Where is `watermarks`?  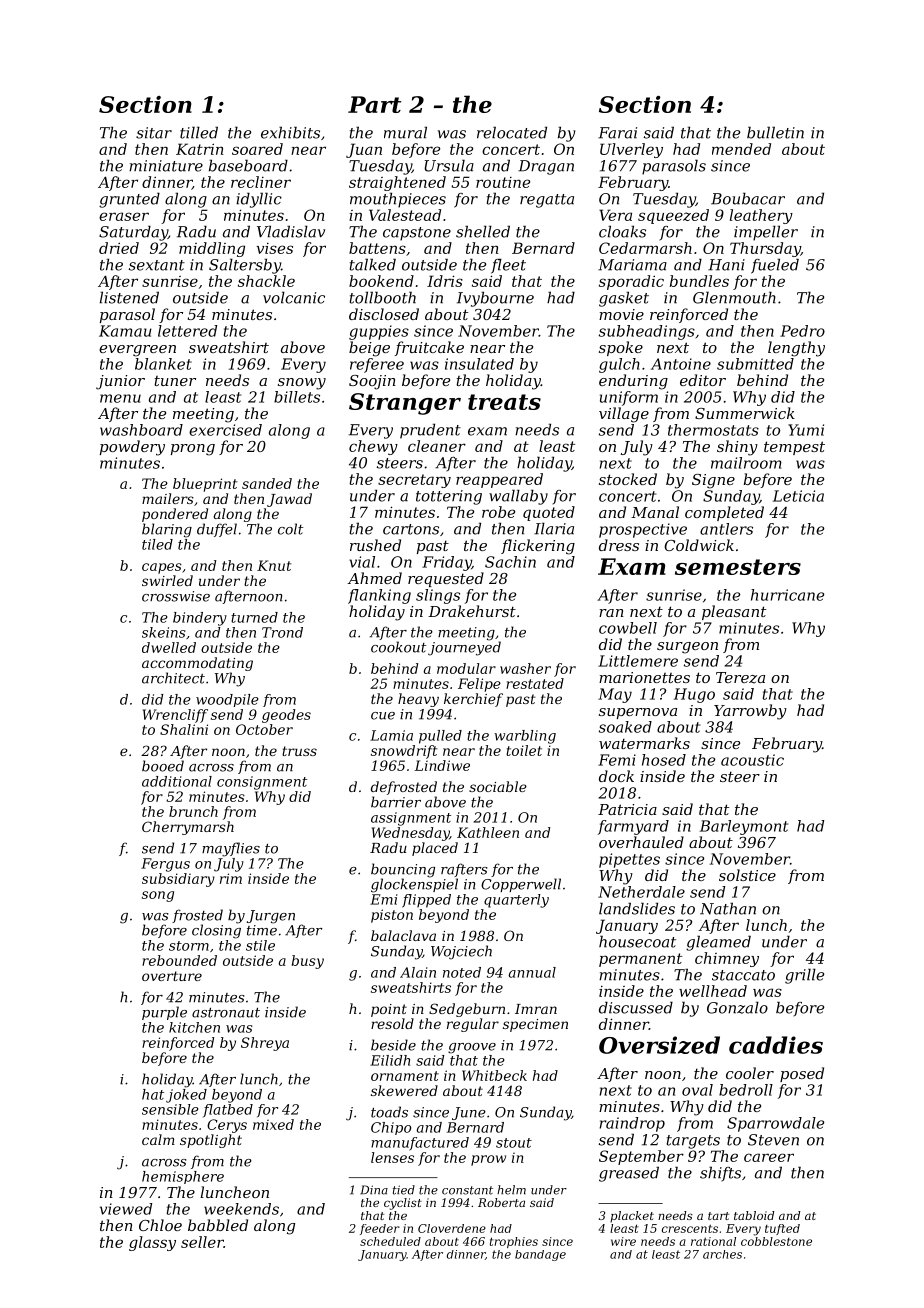 watermarks is located at coordinates (644, 743).
